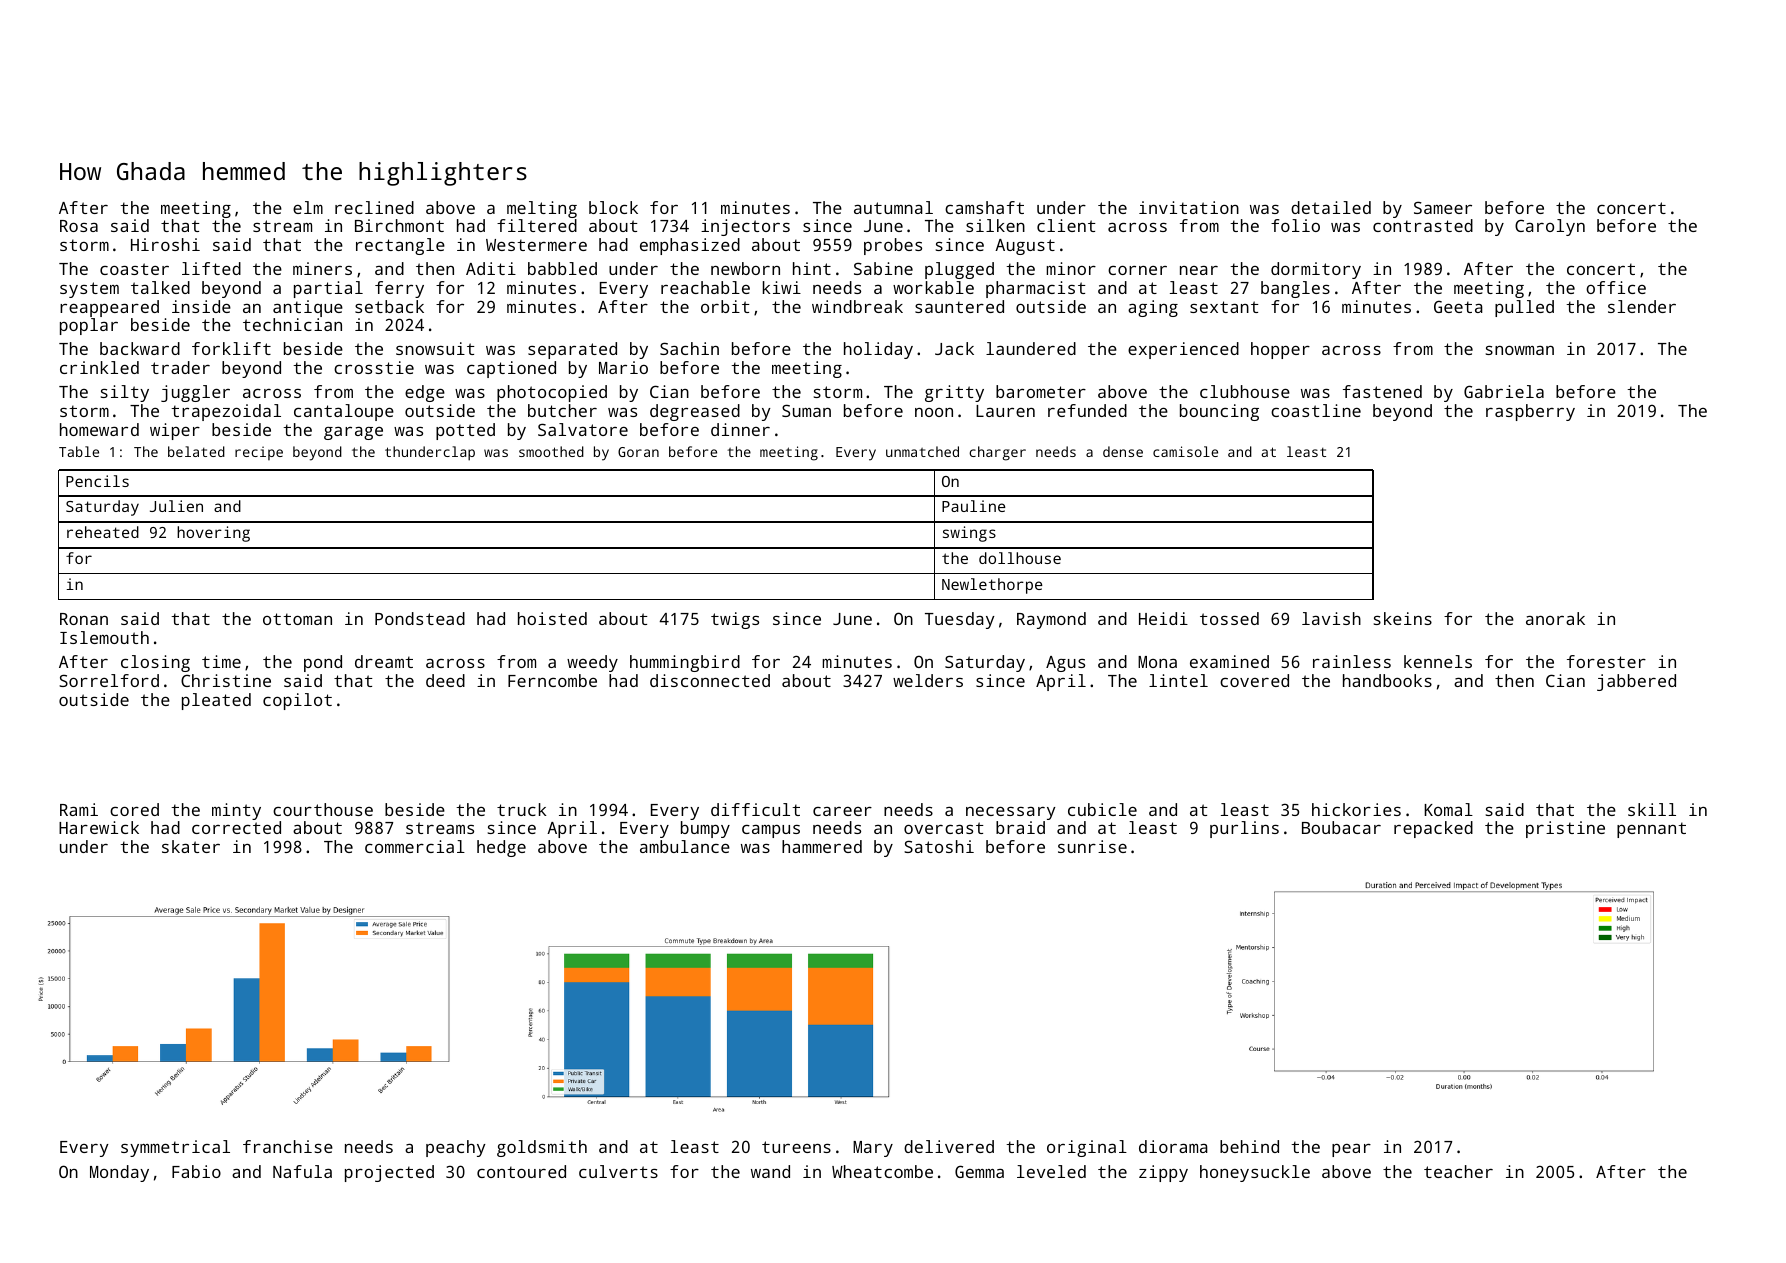  I want to click on franchise, so click(288, 1146).
